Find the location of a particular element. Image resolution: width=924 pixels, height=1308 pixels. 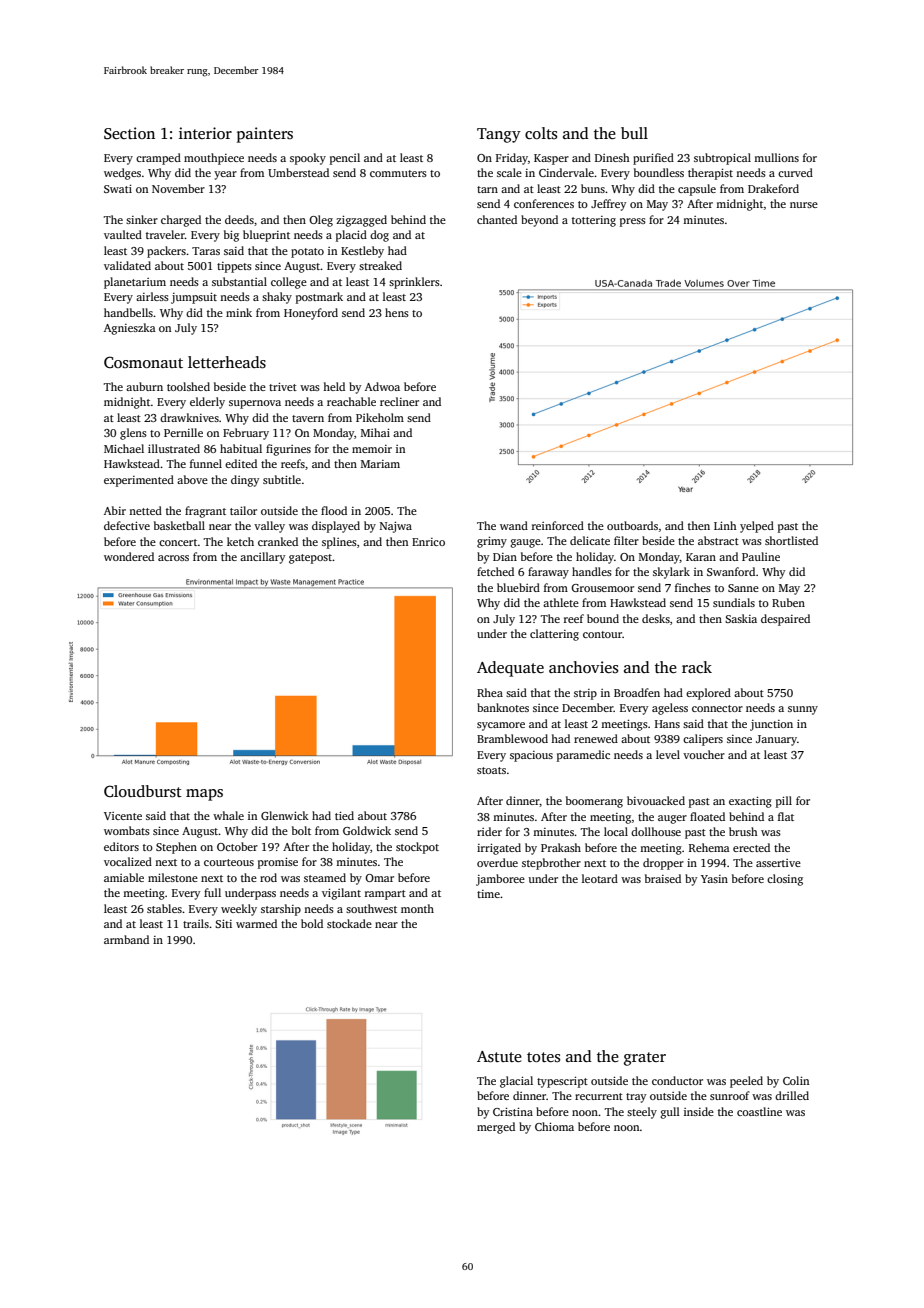

ancillary is located at coordinates (262, 558).
